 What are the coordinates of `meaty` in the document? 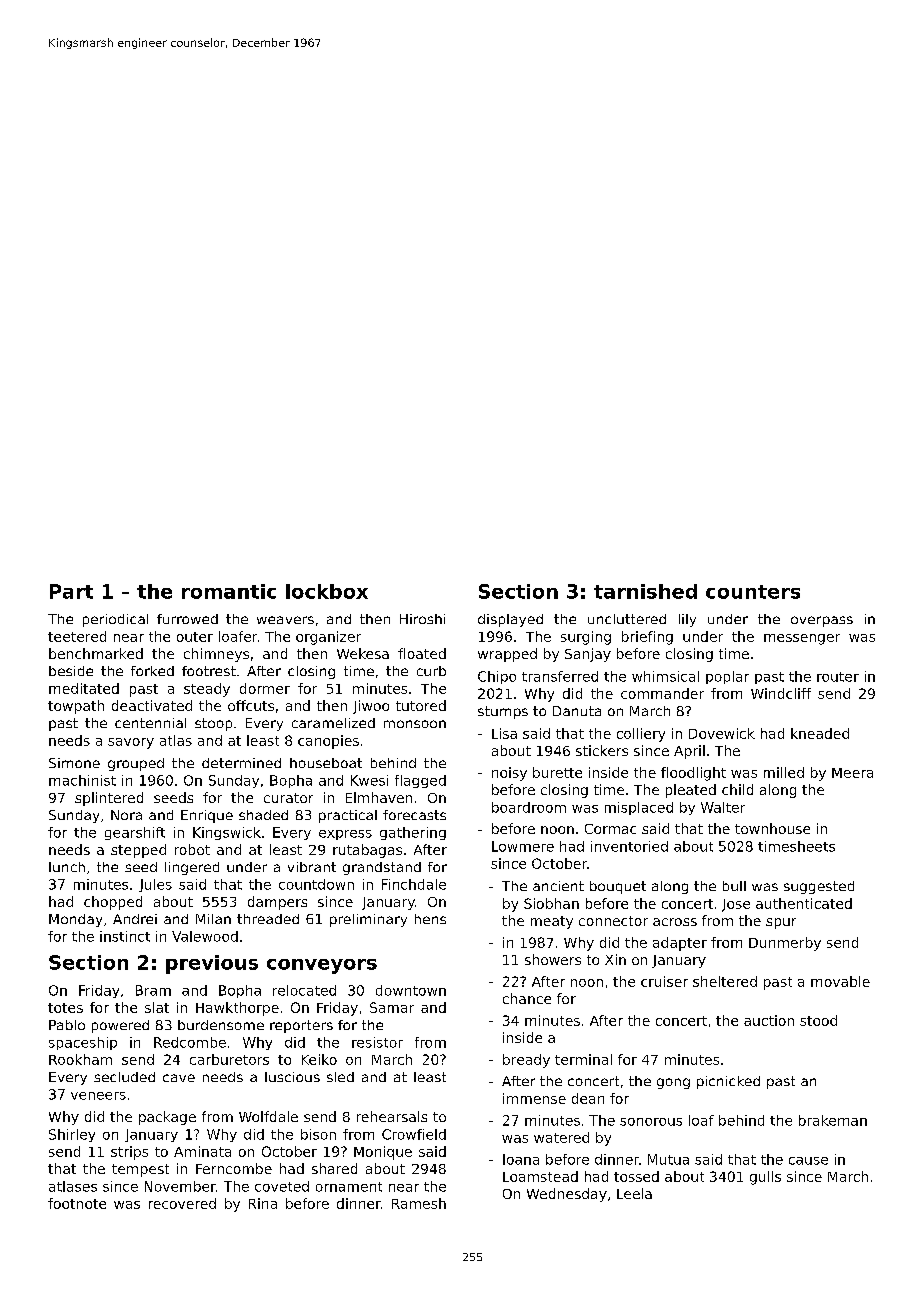 It's located at (552, 922).
